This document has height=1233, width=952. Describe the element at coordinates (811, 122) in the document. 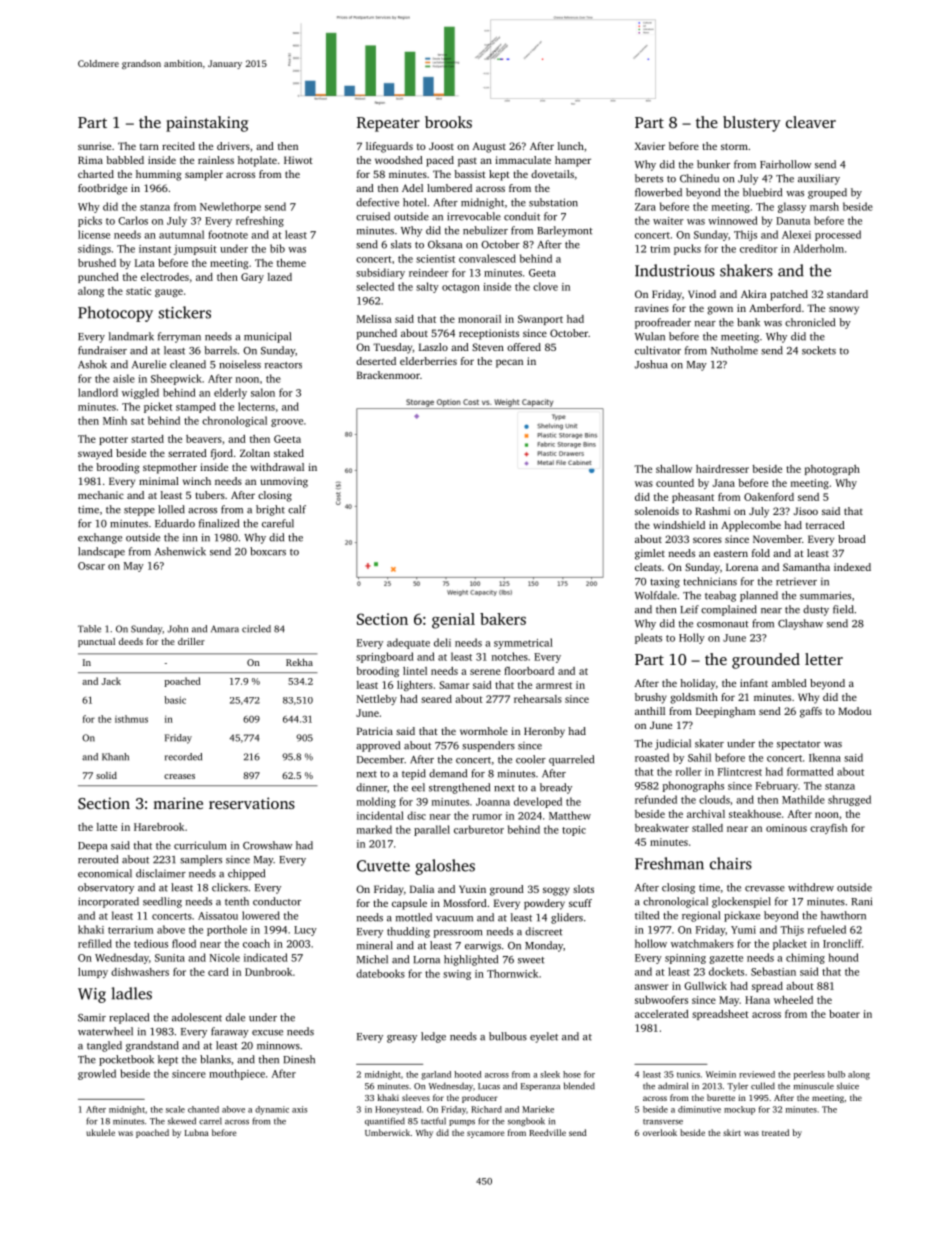

I see `cleaver` at that location.
